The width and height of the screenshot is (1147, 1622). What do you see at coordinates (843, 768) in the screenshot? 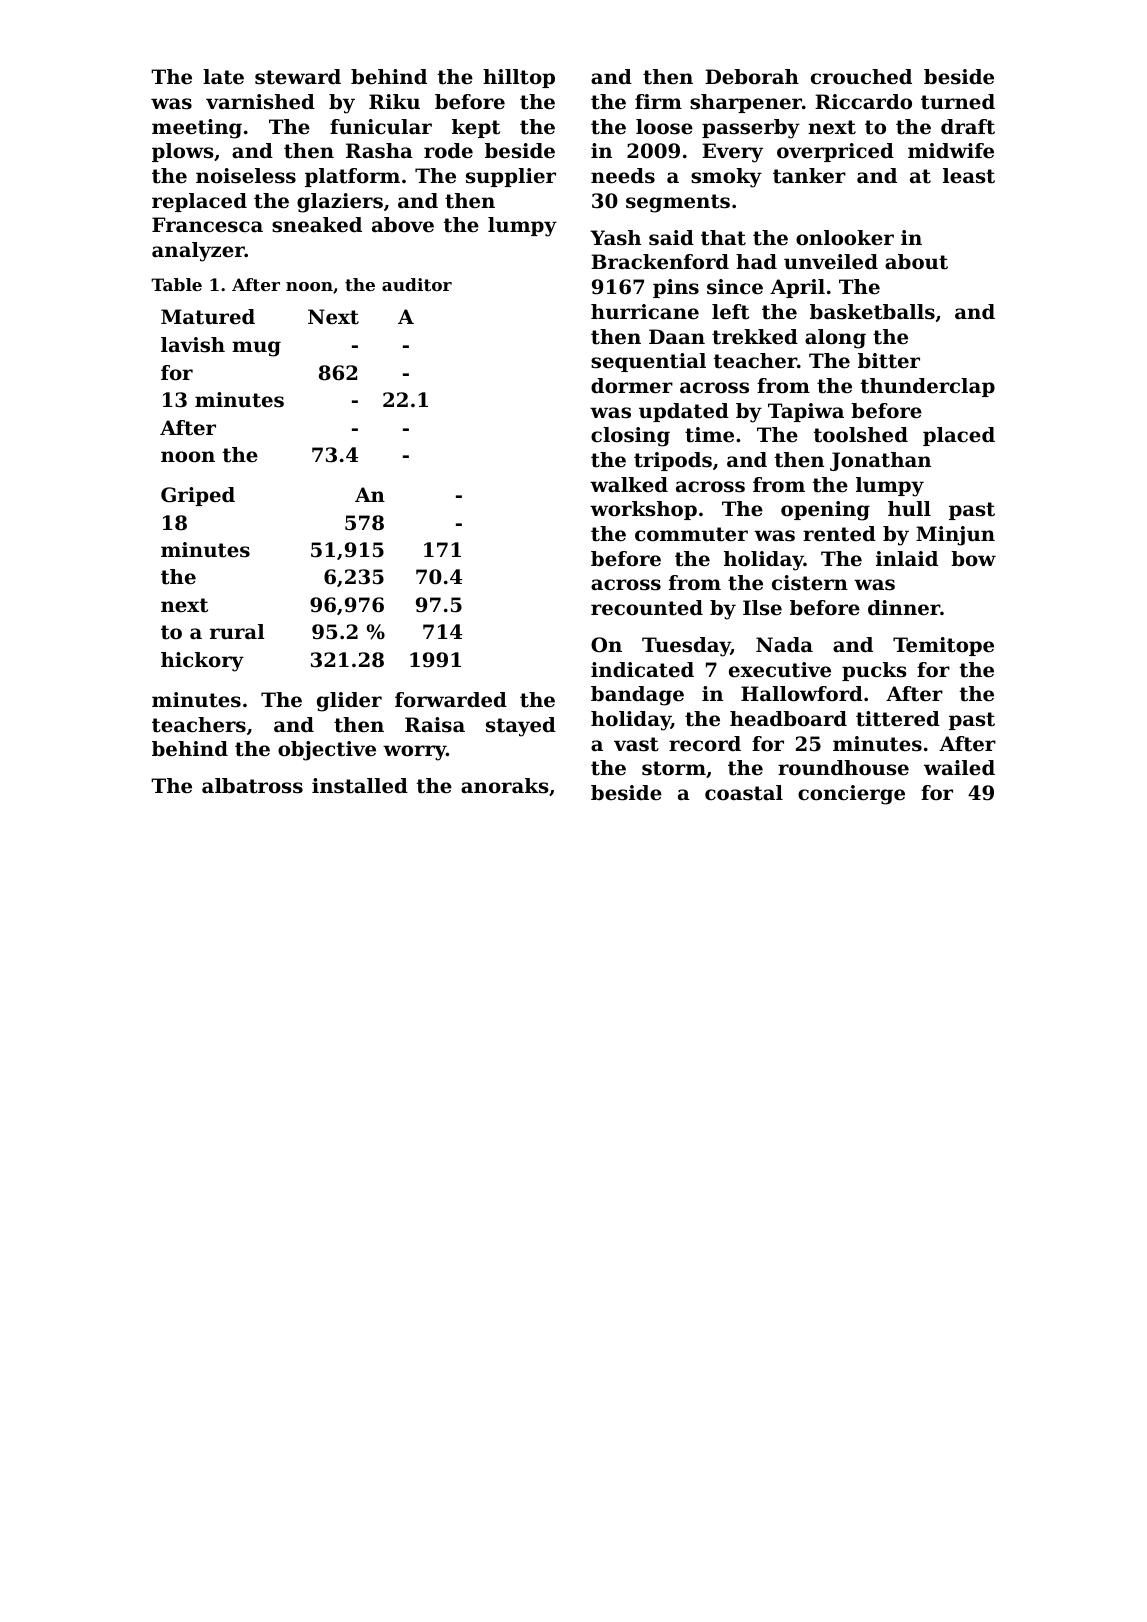
I see `roundhouse` at bounding box center [843, 768].
